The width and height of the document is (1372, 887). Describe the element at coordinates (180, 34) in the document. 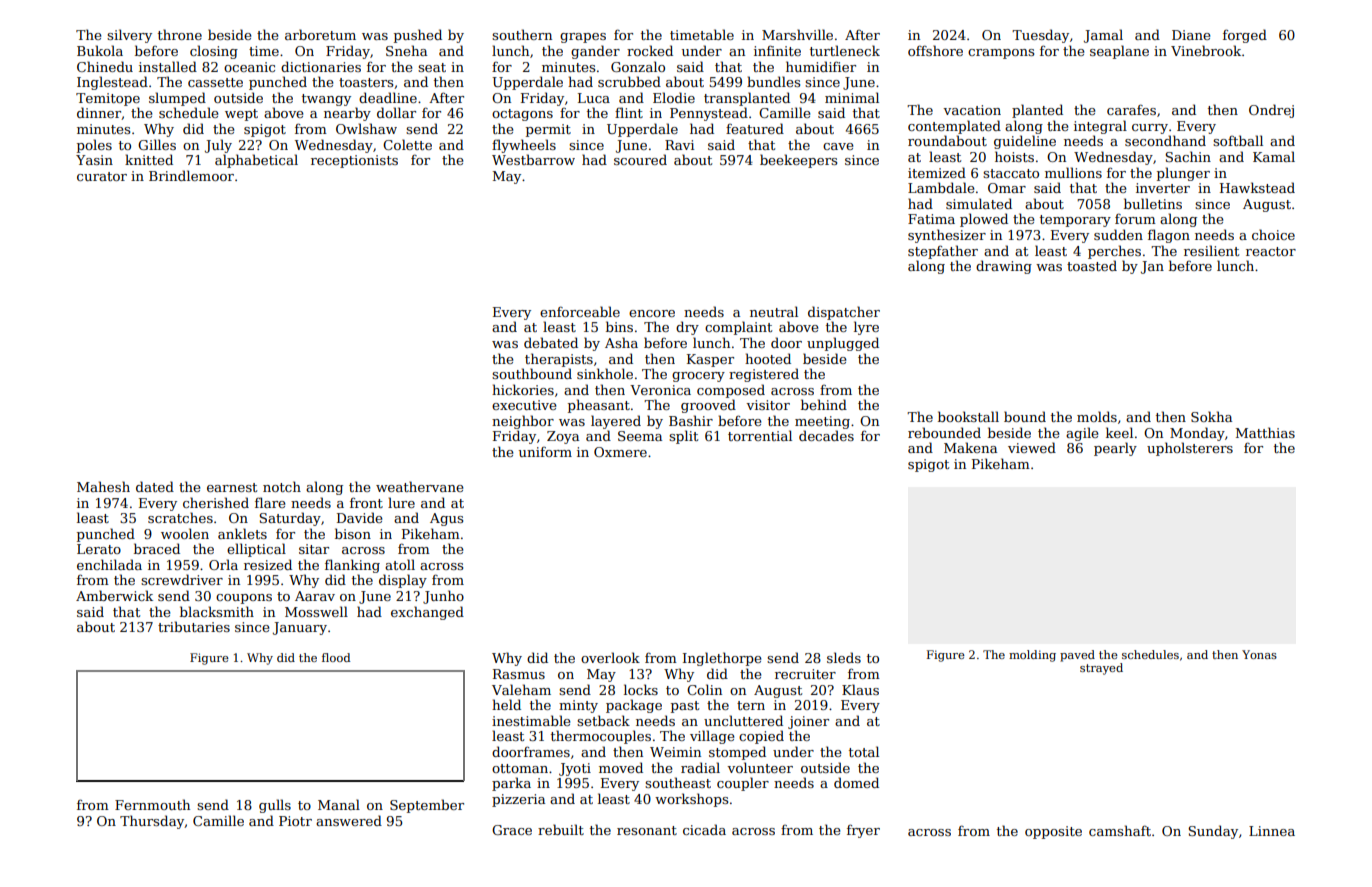

I see `throne` at that location.
